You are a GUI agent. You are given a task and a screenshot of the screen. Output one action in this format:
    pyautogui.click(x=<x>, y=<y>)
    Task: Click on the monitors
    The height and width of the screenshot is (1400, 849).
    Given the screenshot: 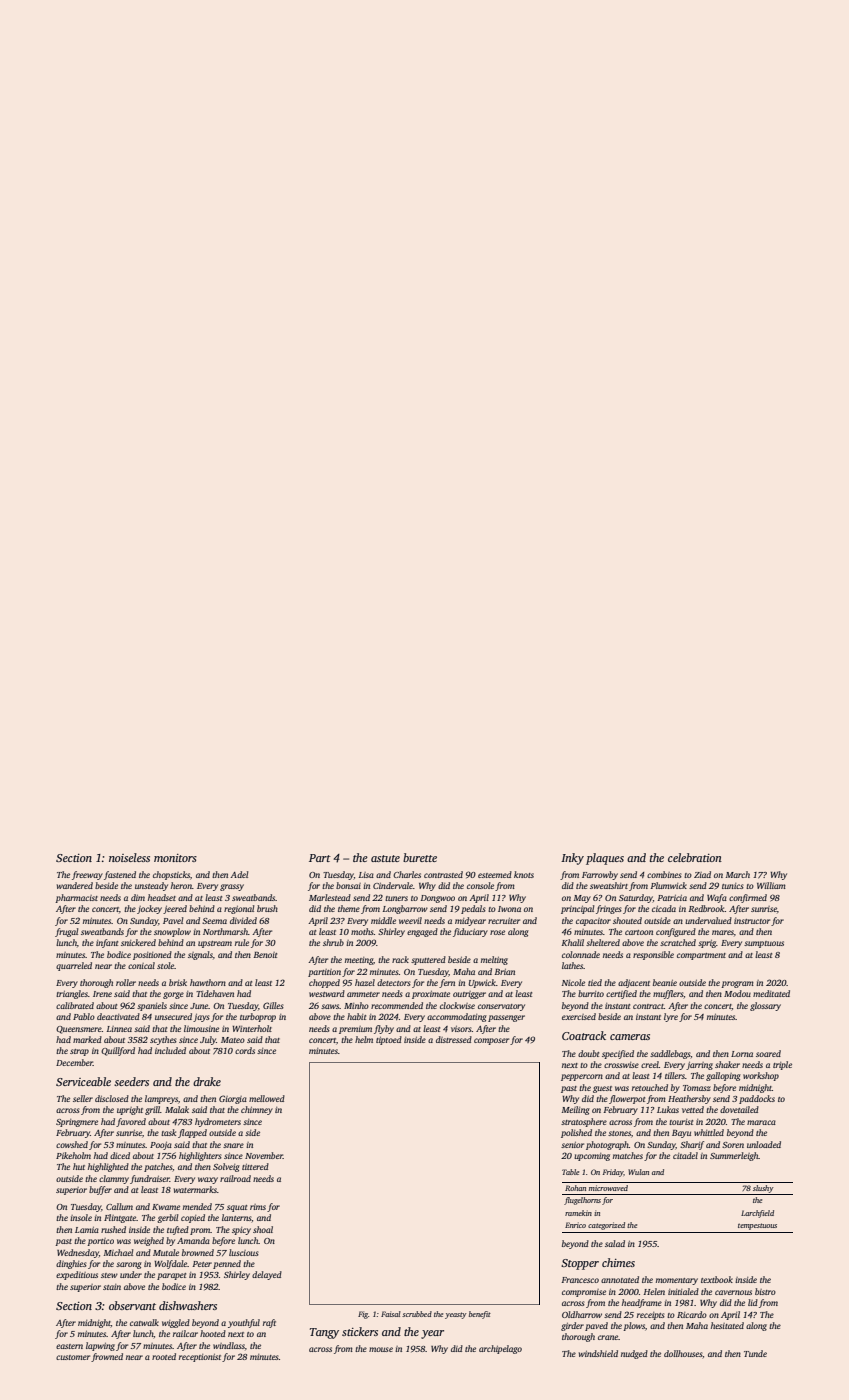 What is the action you would take?
    pyautogui.click(x=175, y=858)
